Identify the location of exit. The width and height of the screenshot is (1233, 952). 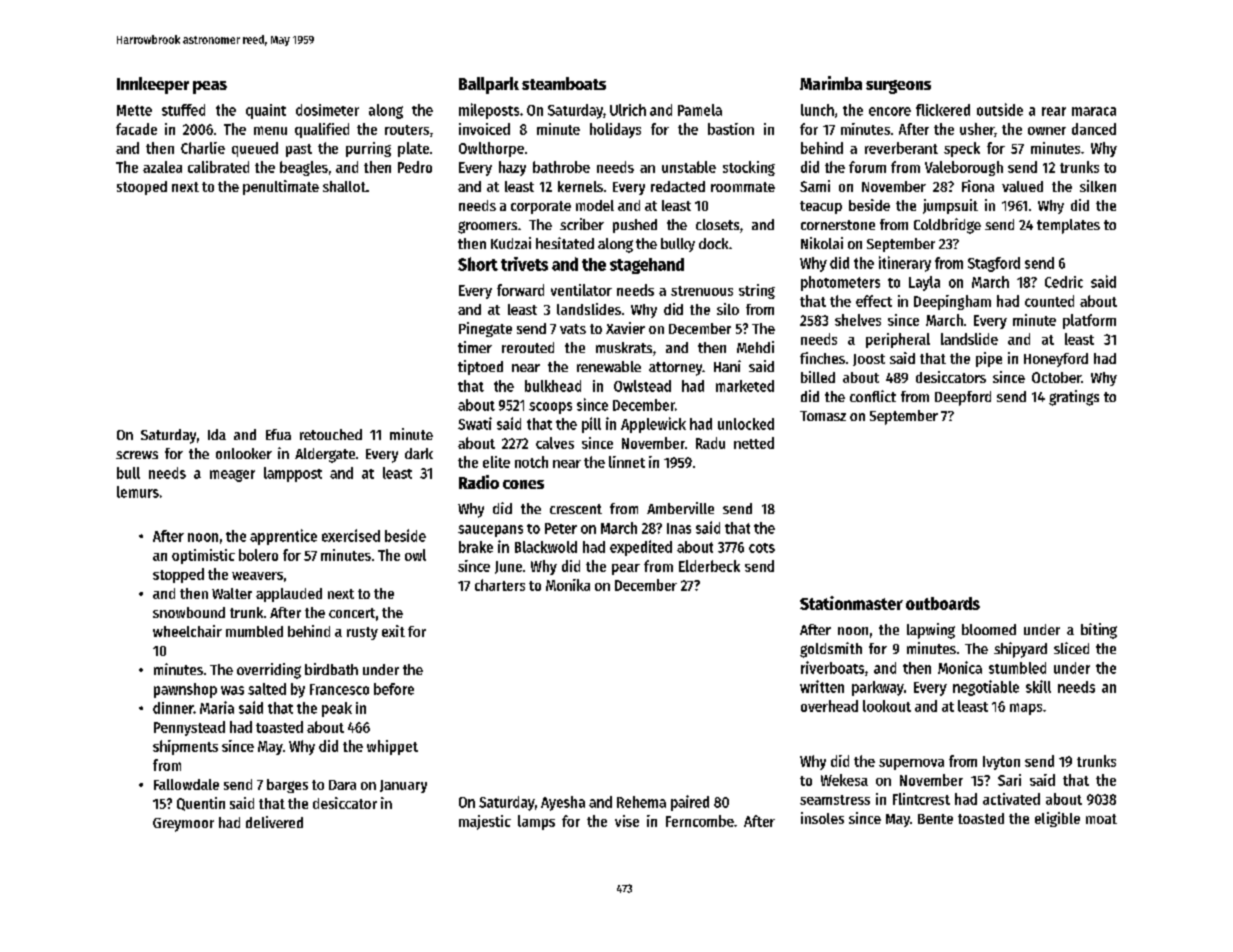
(393, 631).
